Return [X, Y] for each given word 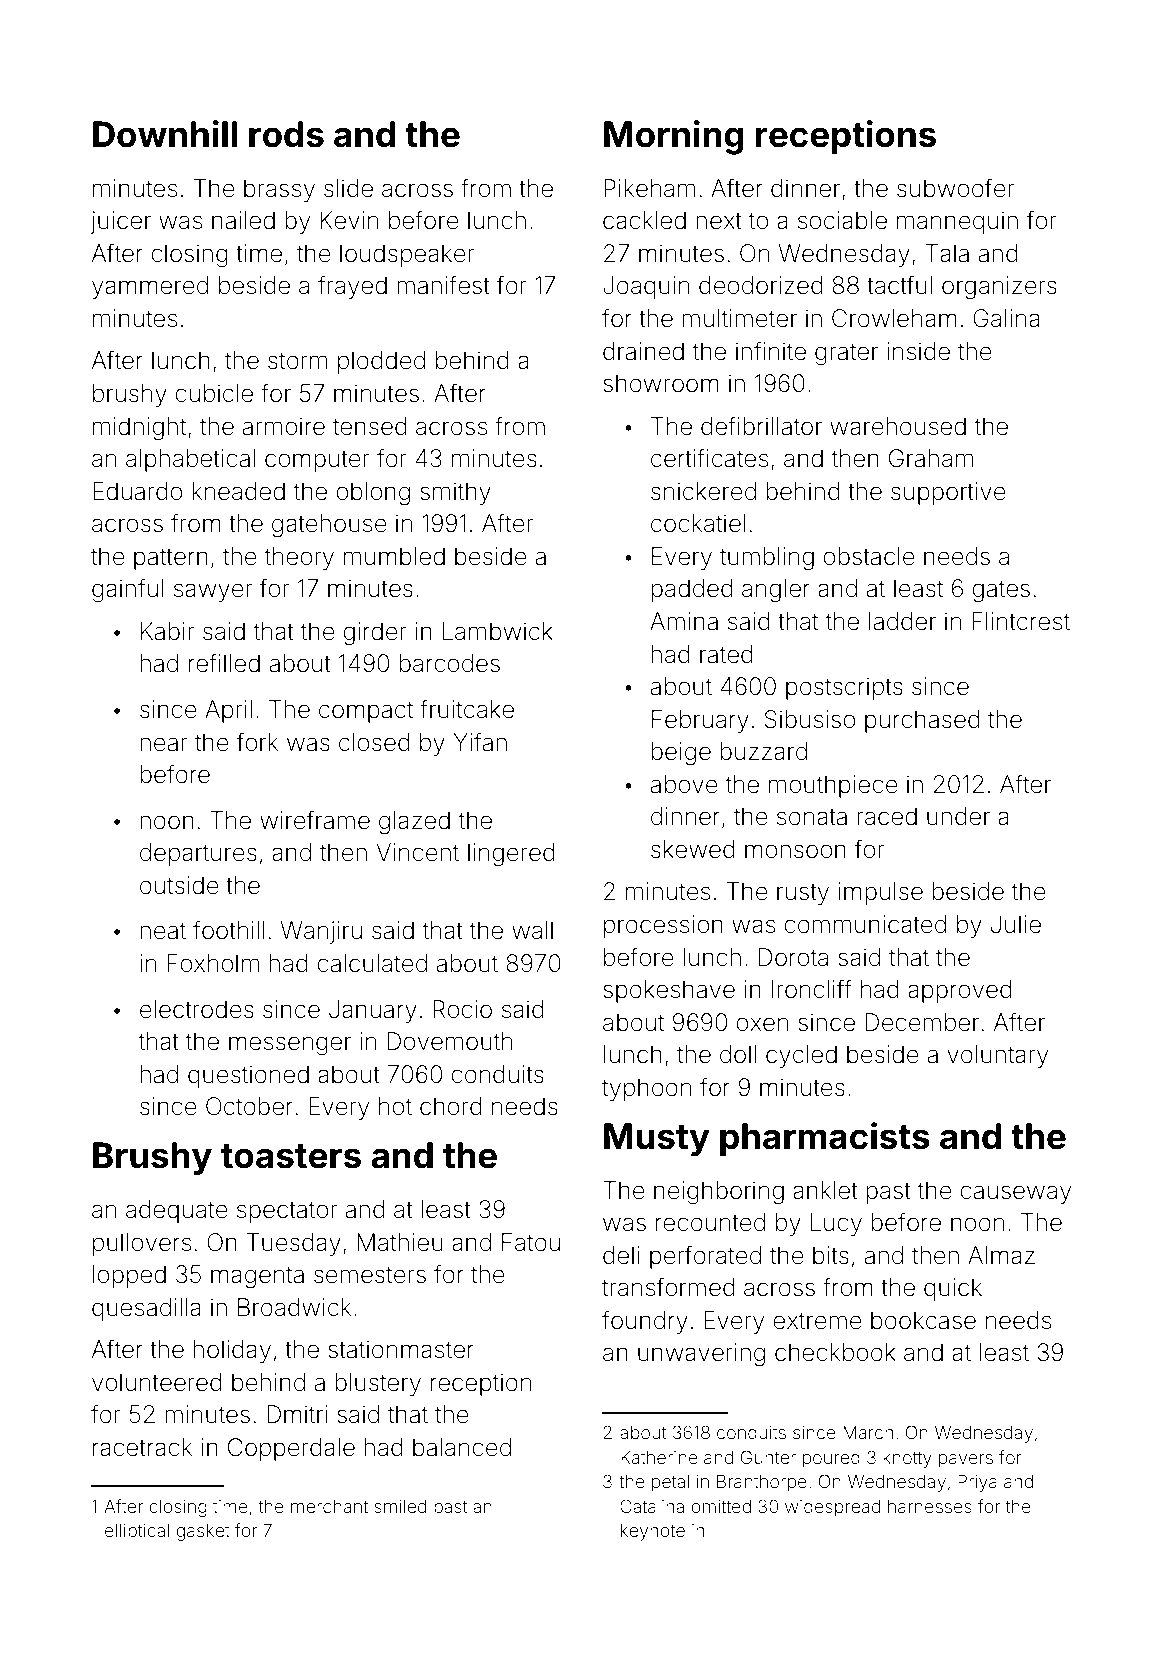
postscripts [844, 688]
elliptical [137, 1532]
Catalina [652, 1506]
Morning [674, 137]
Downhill [165, 134]
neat [163, 931]
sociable [842, 220]
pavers [966, 1461]
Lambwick [498, 631]
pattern [171, 559]
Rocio [462, 1009]
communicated [865, 924]
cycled [801, 1056]
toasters [291, 1156]
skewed [693, 849]
